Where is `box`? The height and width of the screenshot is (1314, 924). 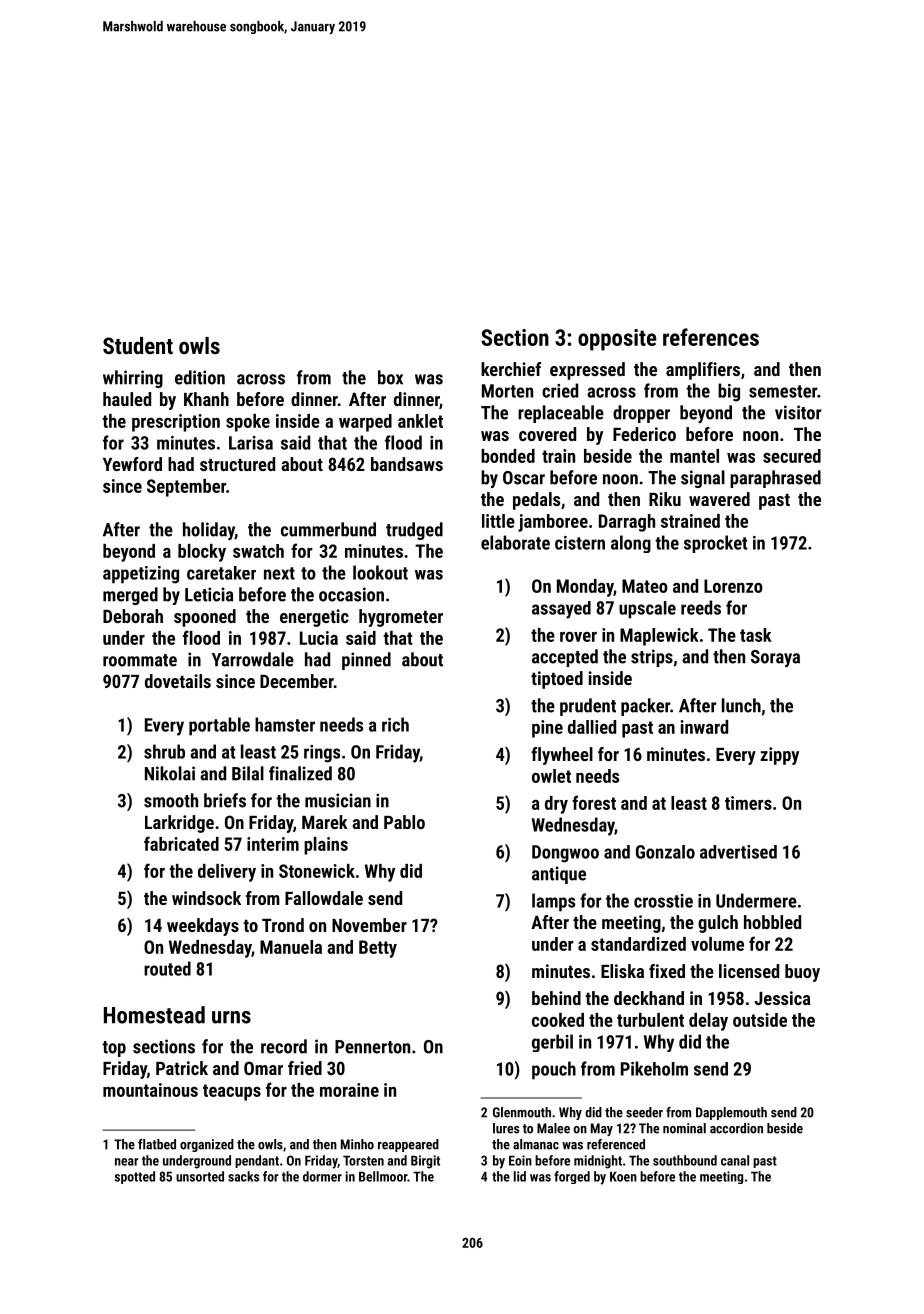 box is located at coordinates (390, 377).
